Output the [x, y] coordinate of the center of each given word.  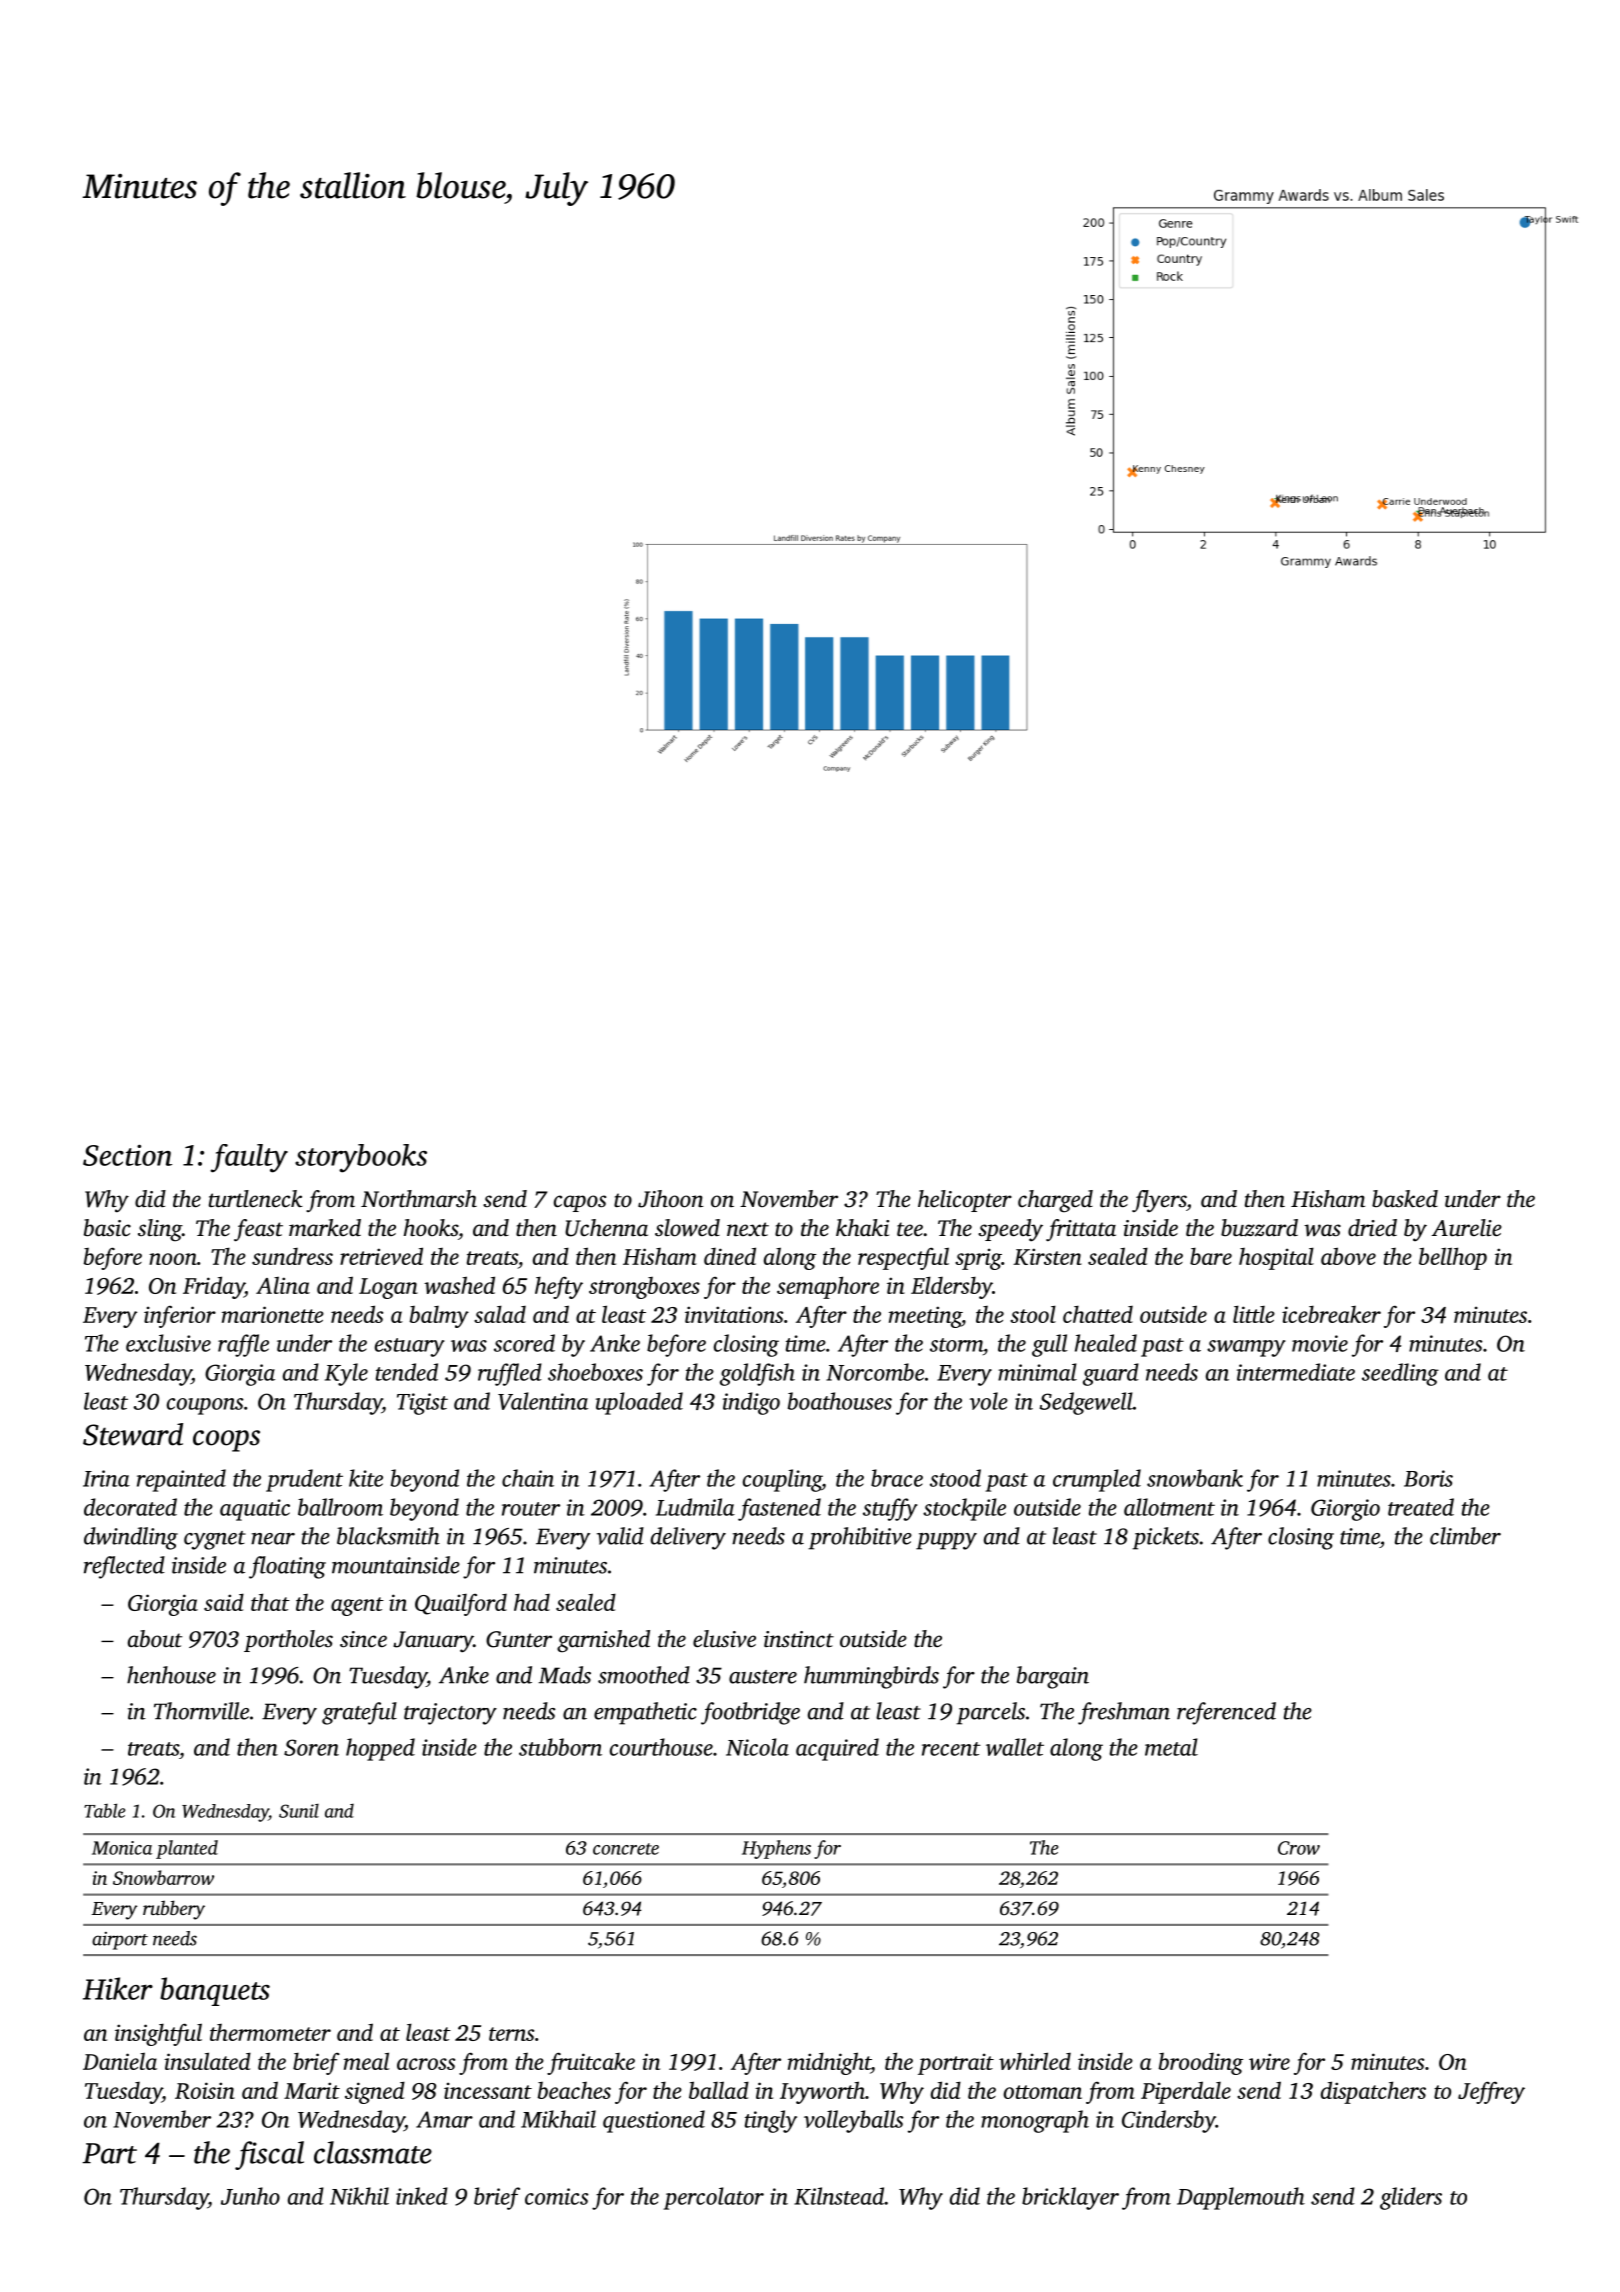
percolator [713, 2198]
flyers [1159, 1201]
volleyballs [854, 2121]
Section [127, 1155]
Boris [1428, 1478]
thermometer [270, 2032]
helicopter [965, 1201]
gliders [1411, 2198]
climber [1465, 1536]
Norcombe [875, 1372]
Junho [250, 2196]
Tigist [422, 1404]
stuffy [890, 1509]
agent [357, 1606]
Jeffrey [1491, 2092]
